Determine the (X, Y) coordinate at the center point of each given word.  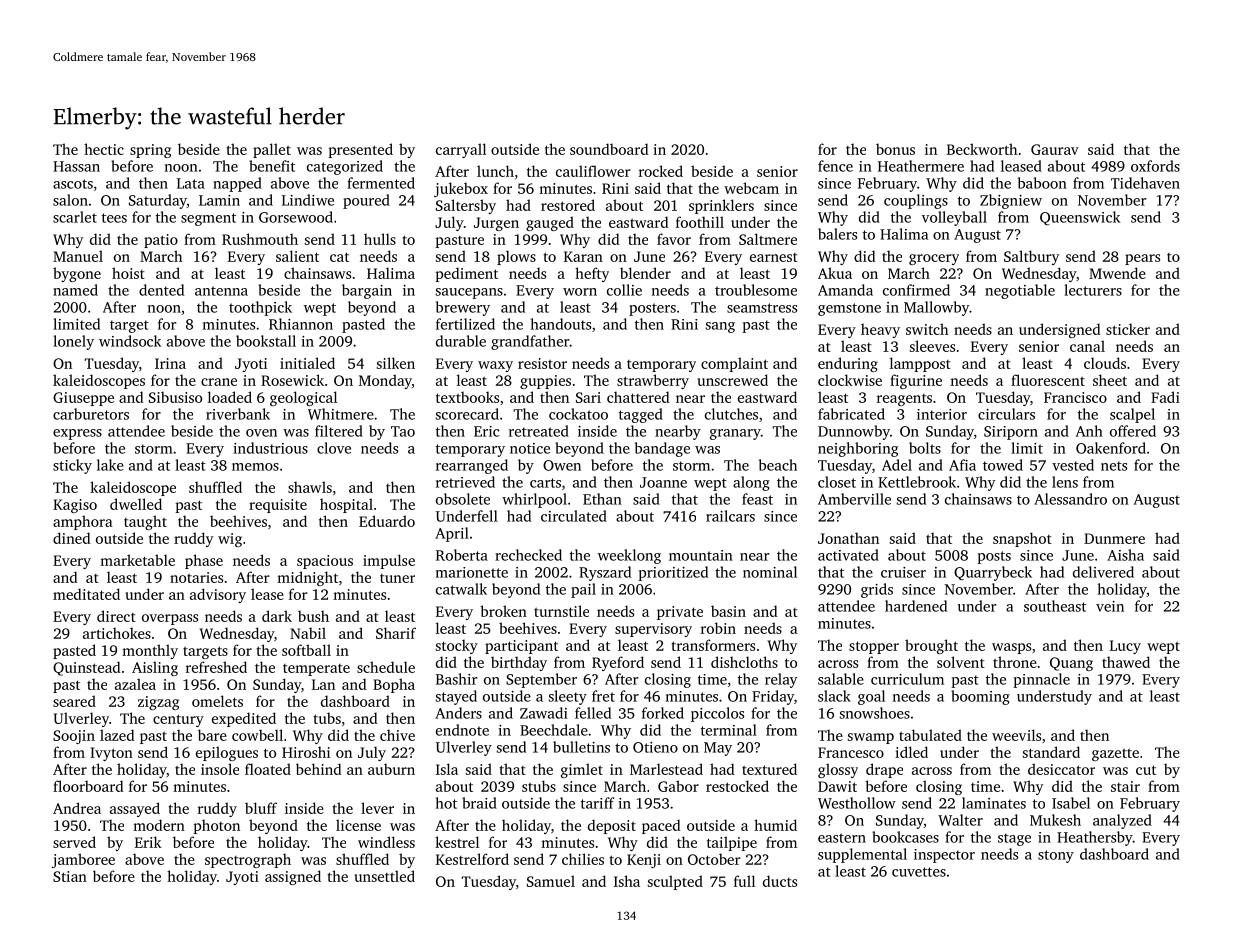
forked (663, 713)
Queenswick (1080, 218)
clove (334, 448)
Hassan (76, 166)
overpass (170, 619)
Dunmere (1114, 538)
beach (778, 465)
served (74, 842)
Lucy (1125, 647)
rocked (661, 171)
